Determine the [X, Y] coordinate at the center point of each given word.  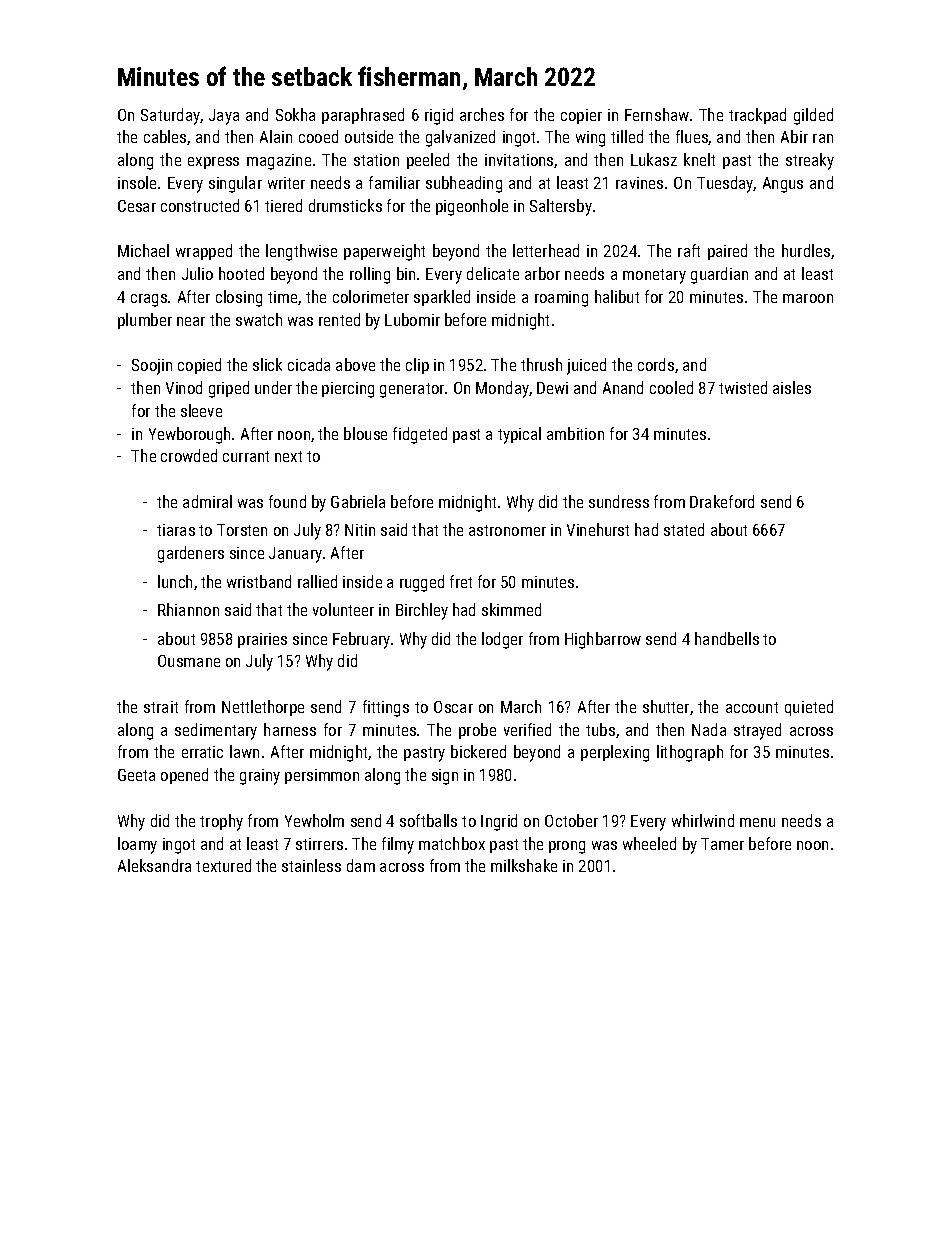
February [361, 640]
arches [482, 114]
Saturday [170, 116]
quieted [809, 708]
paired [727, 252]
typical [519, 435]
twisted [743, 387]
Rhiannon [188, 609]
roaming [561, 299]
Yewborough [189, 435]
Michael [143, 250]
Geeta [136, 775]
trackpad [757, 116]
